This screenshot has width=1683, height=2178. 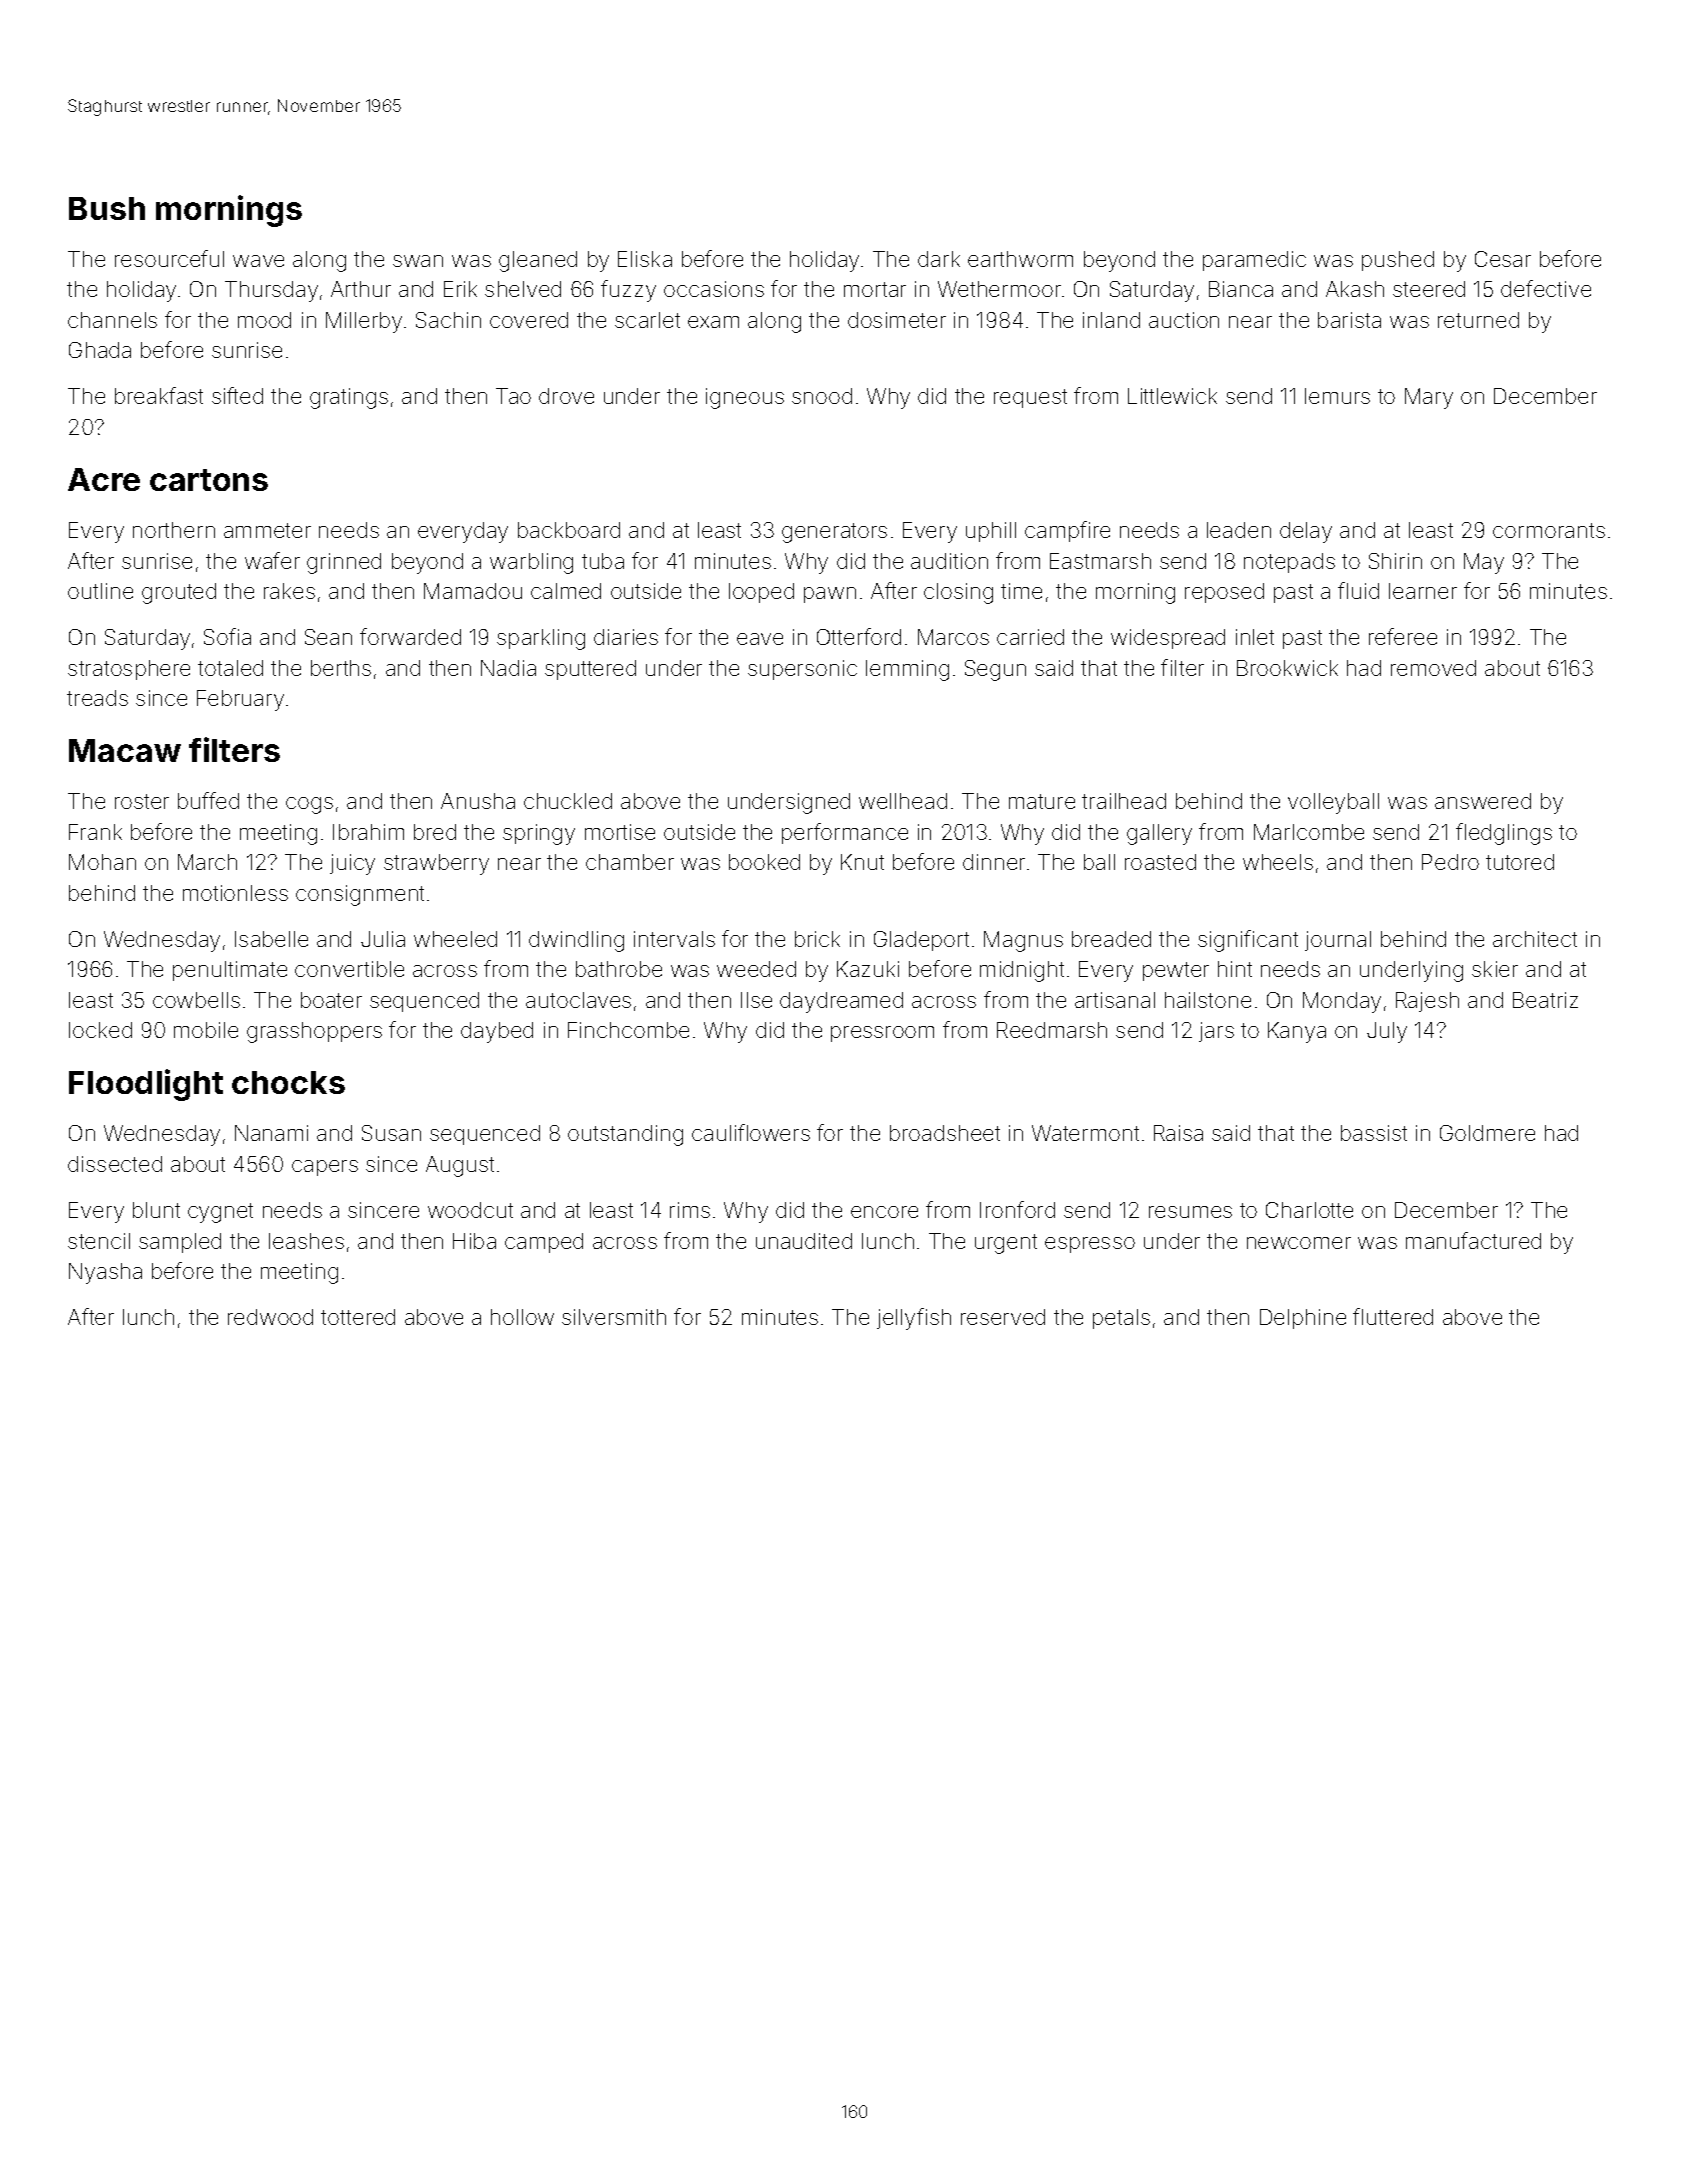 I want to click on Bush, so click(x=107, y=208).
